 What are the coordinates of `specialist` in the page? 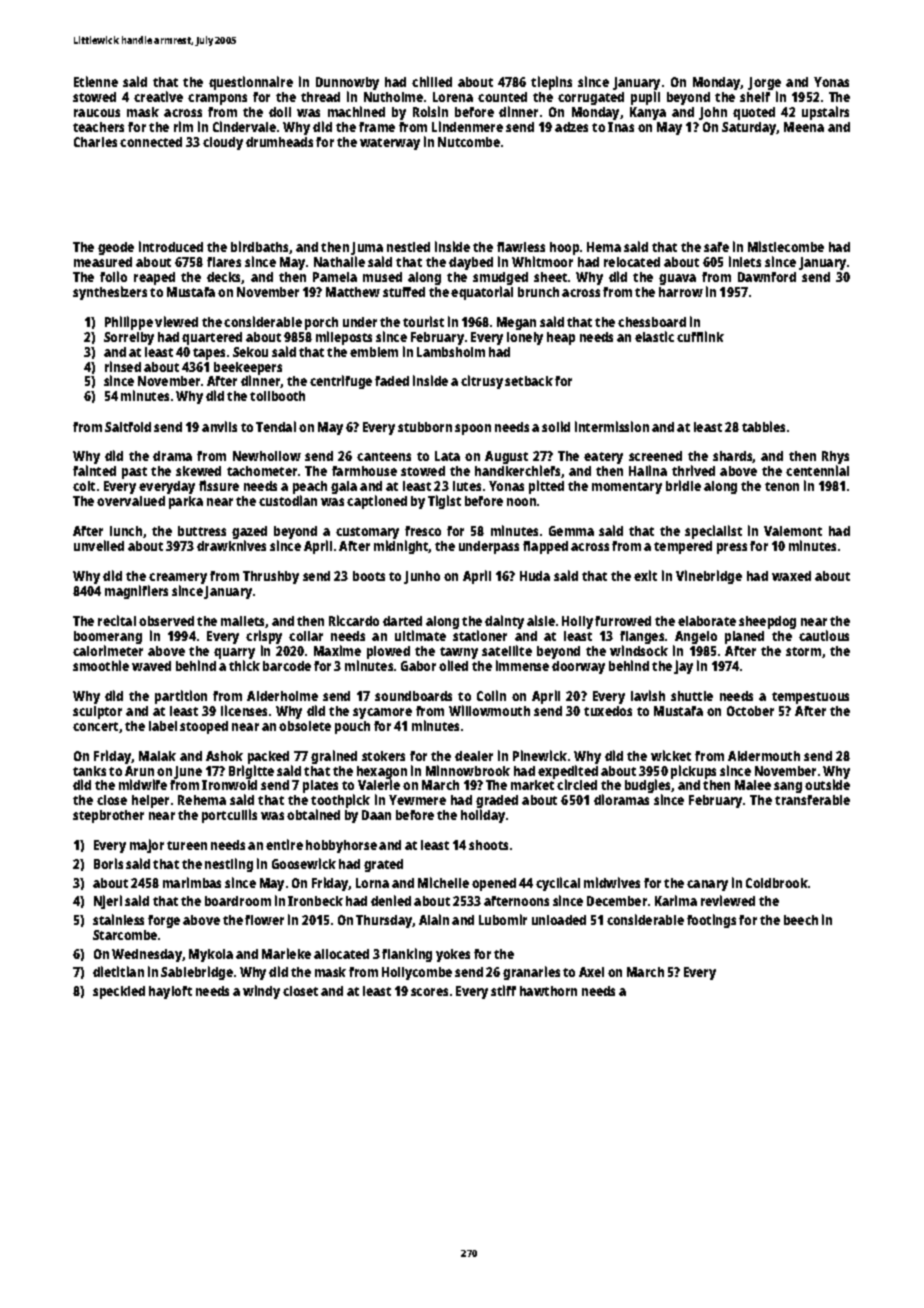 It's located at (713, 532).
